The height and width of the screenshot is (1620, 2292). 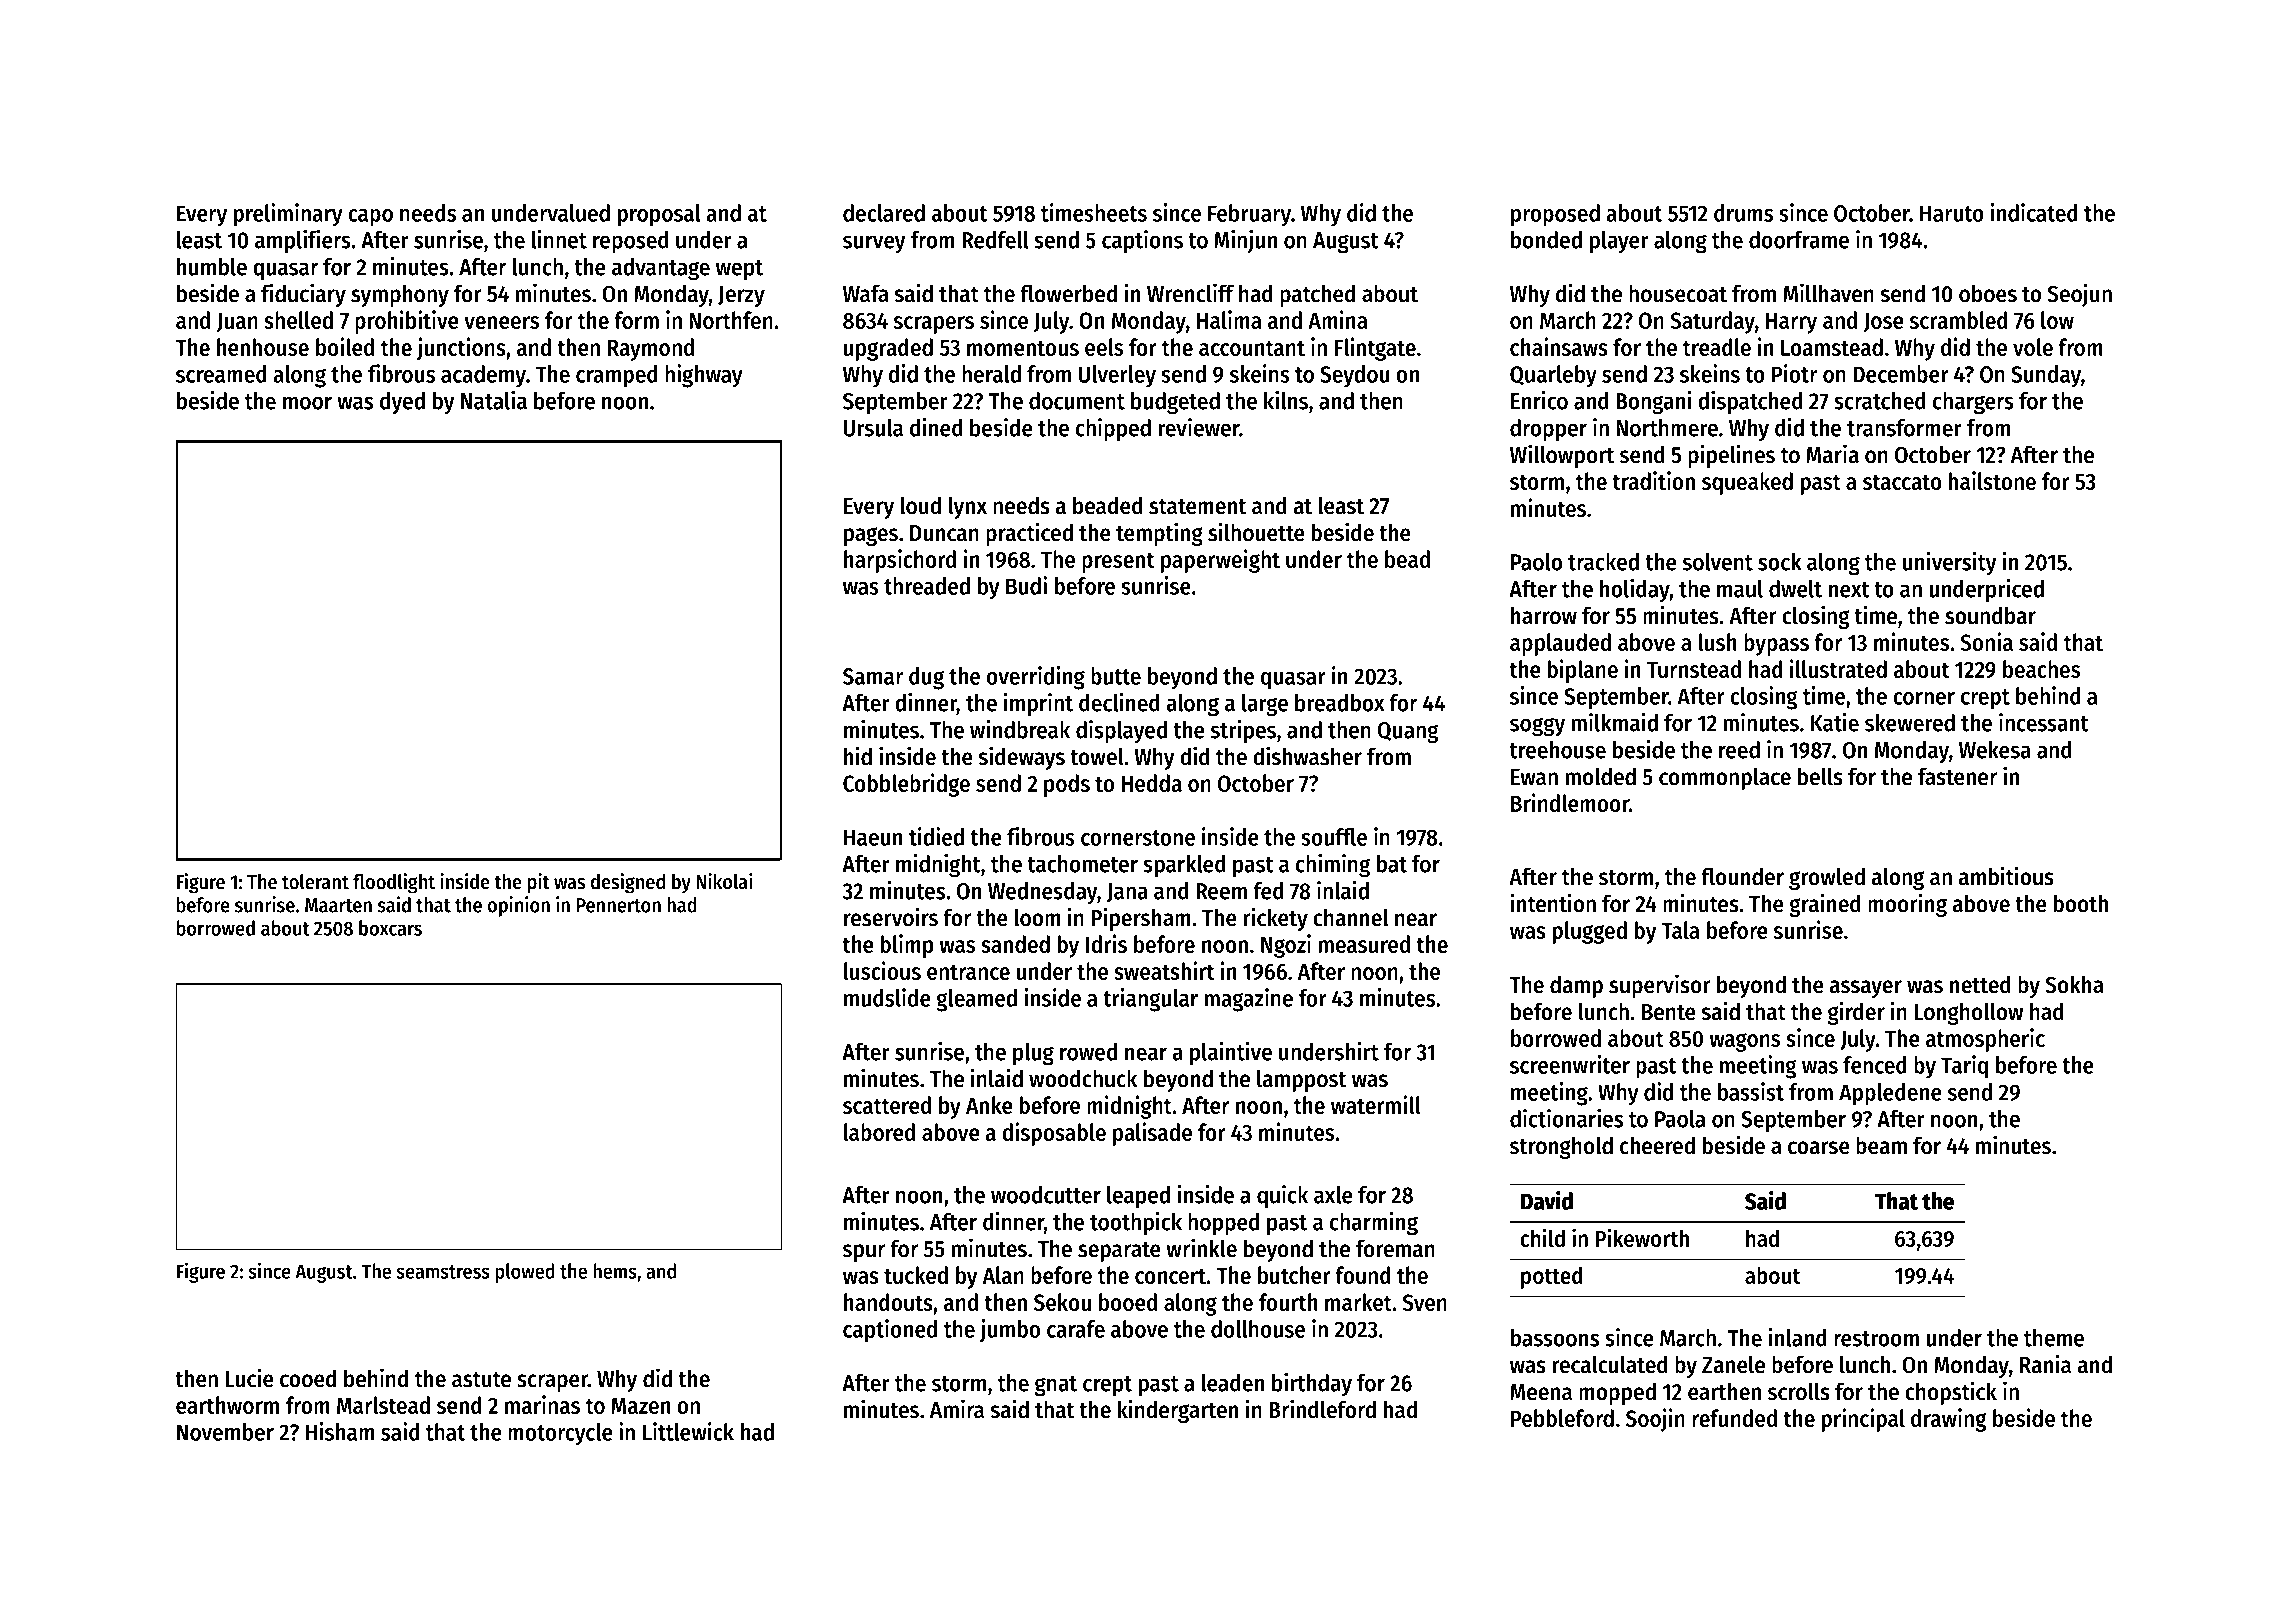 What do you see at coordinates (1952, 213) in the screenshot?
I see `Haruto` at bounding box center [1952, 213].
